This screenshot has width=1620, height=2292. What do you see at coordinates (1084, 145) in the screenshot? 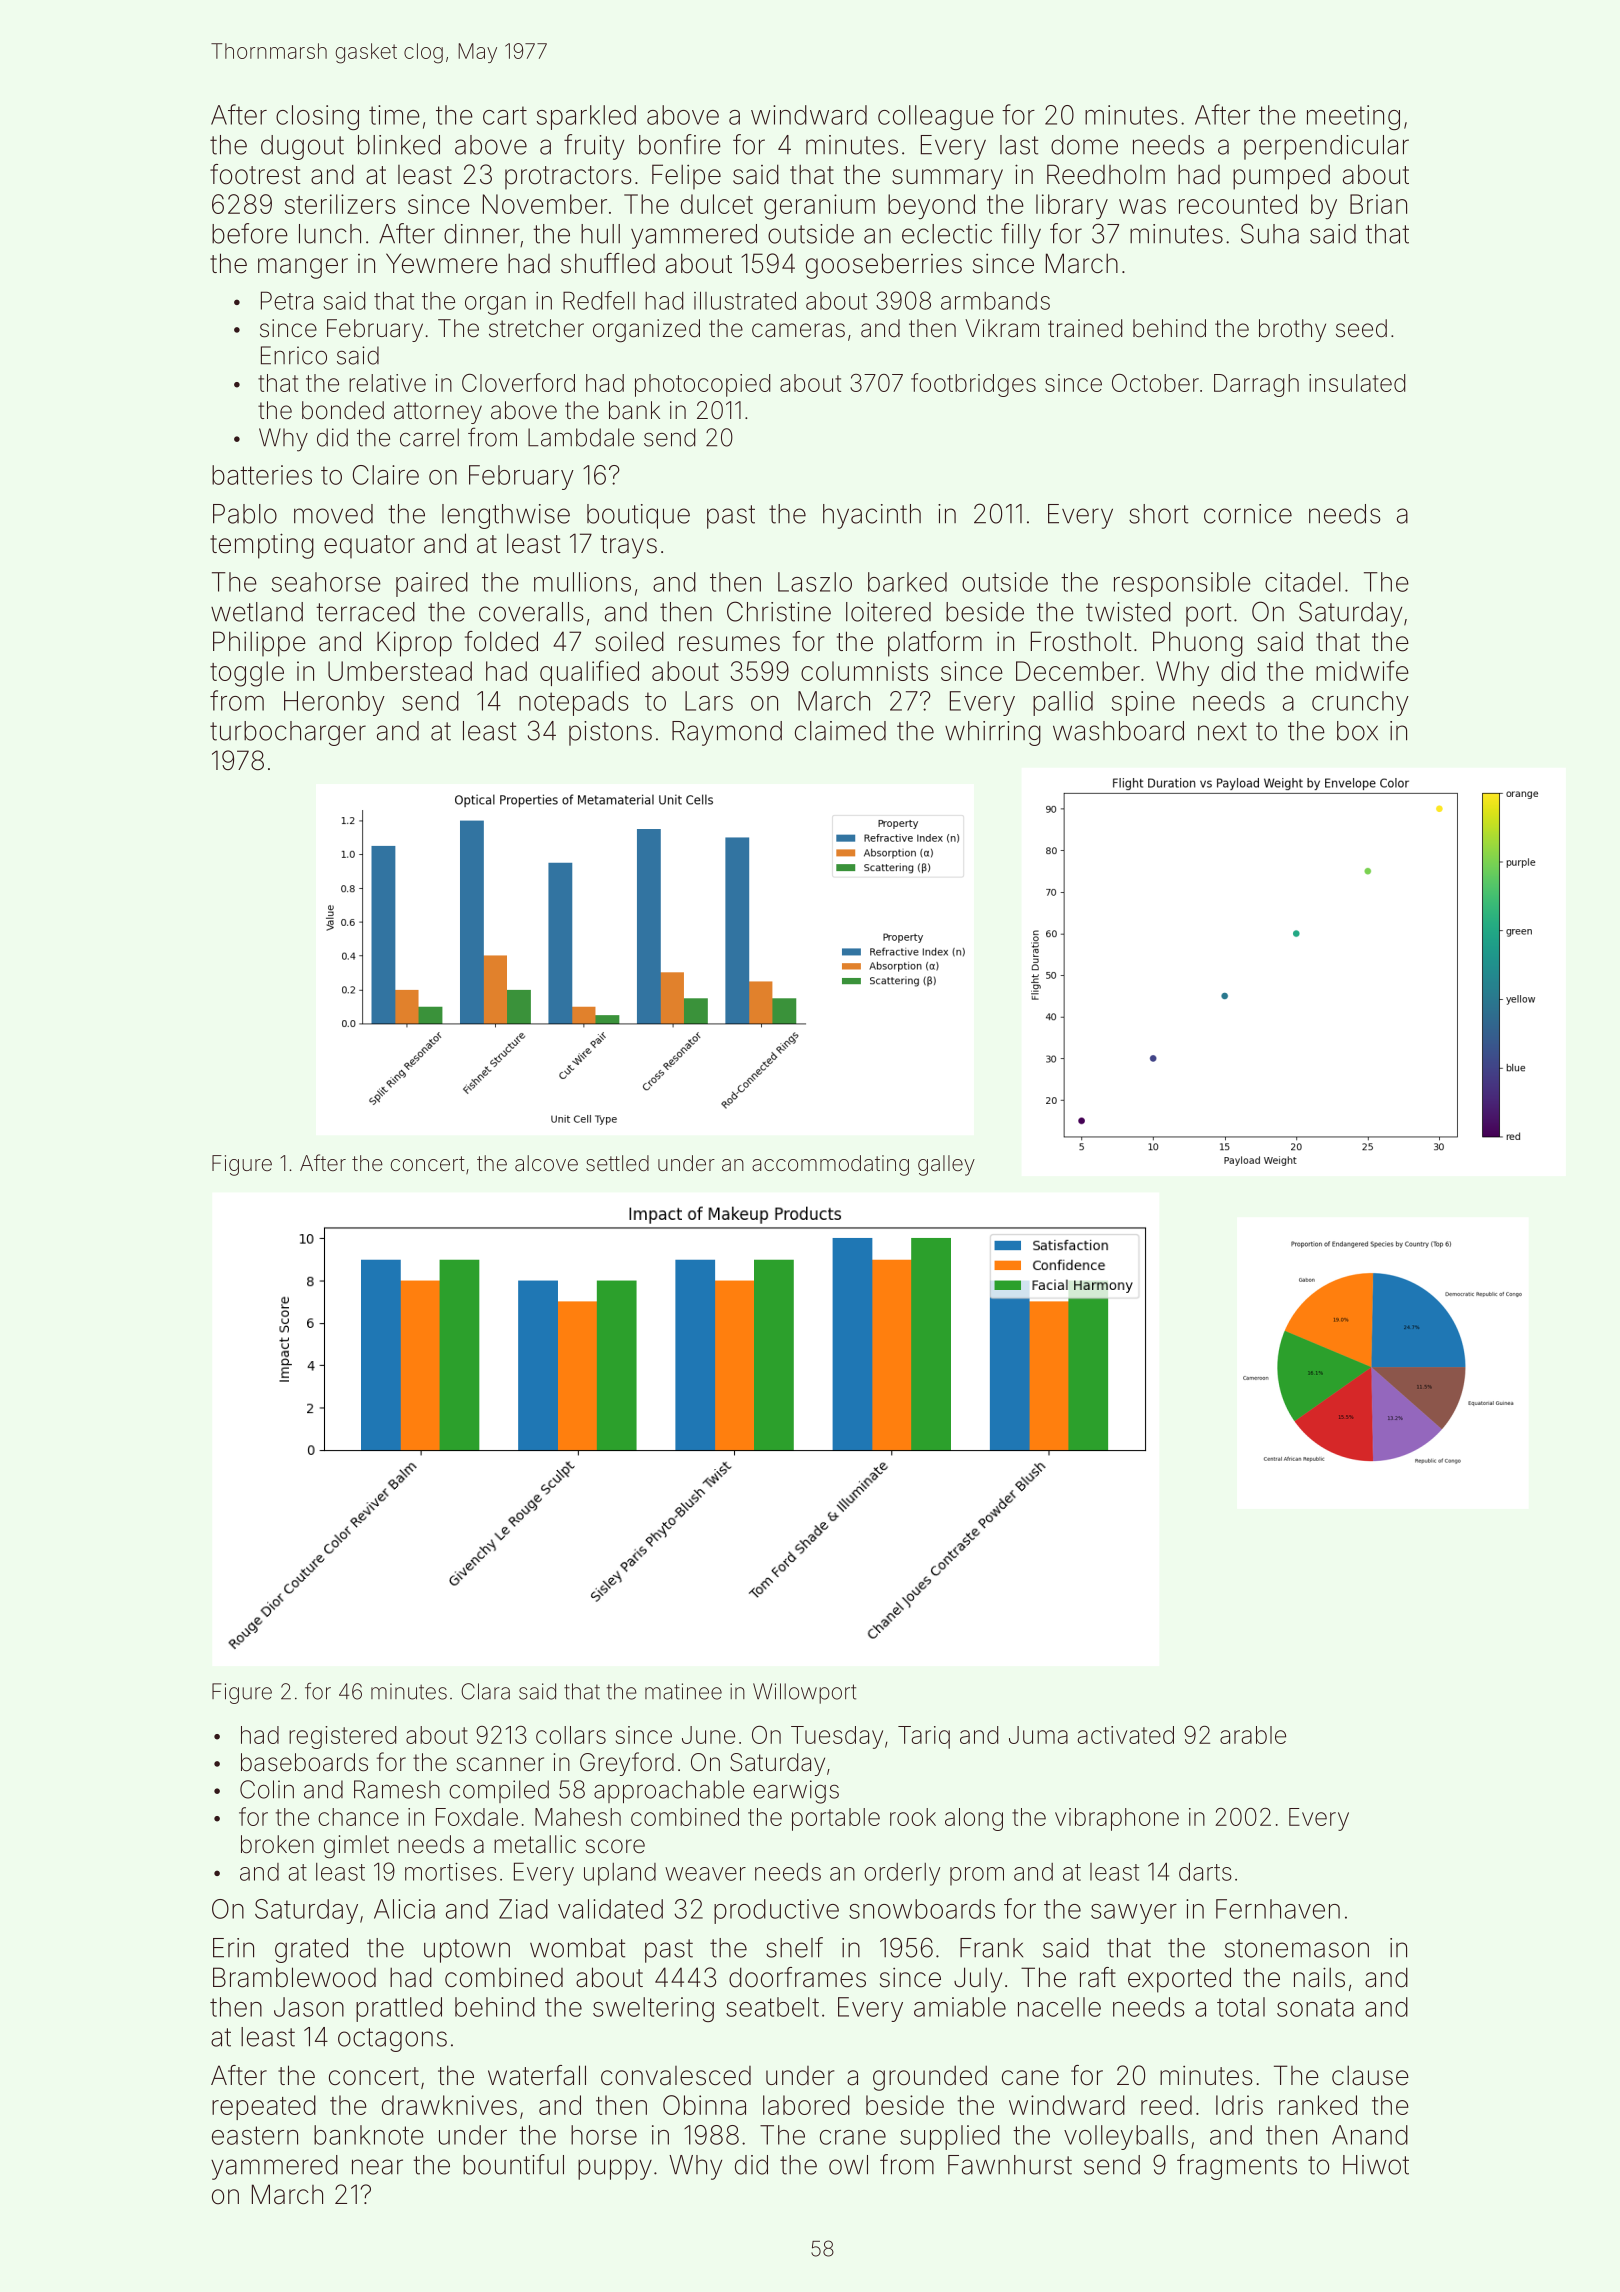
I see `dome` at bounding box center [1084, 145].
